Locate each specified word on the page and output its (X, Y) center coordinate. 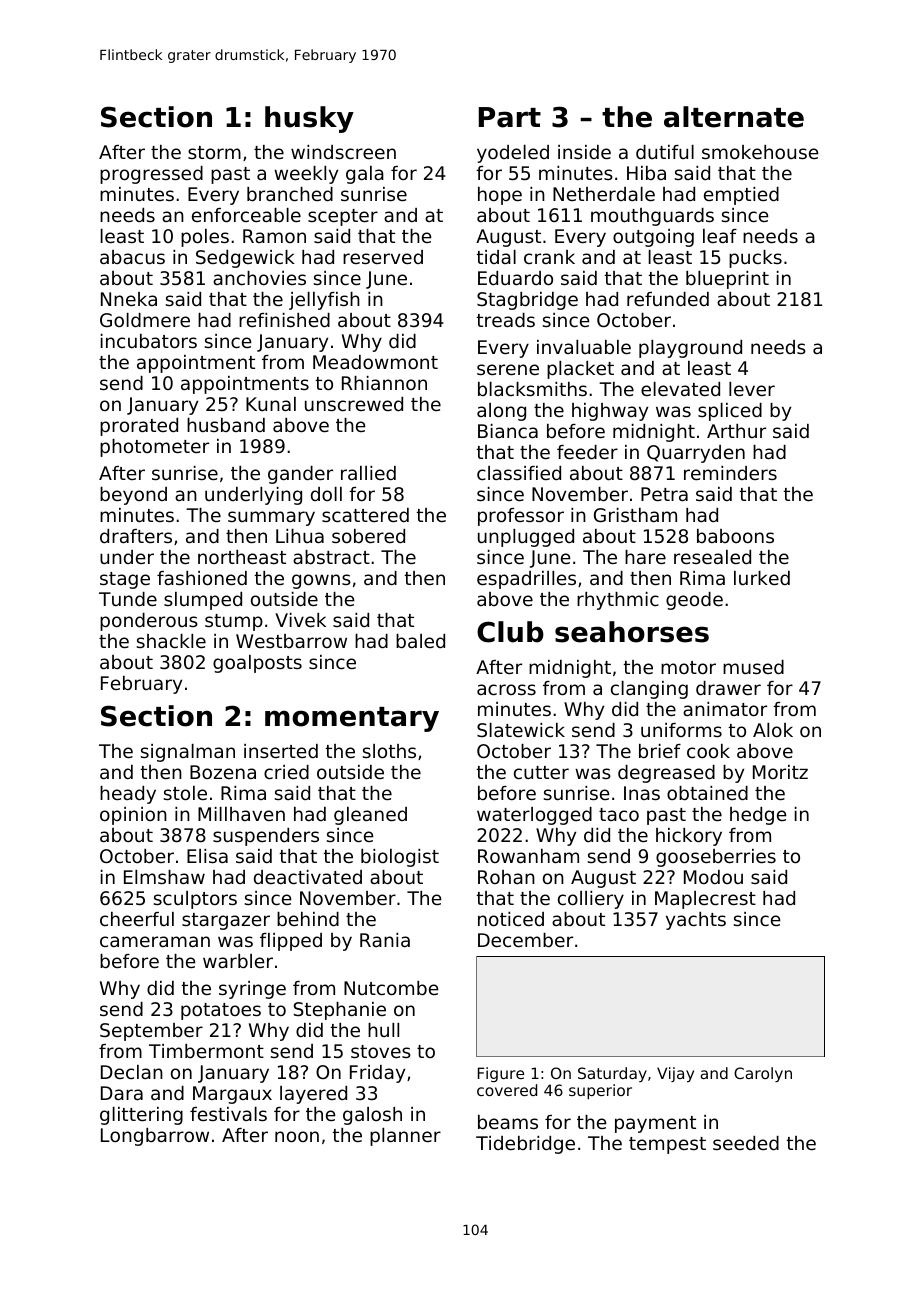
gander (300, 475)
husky (309, 119)
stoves (381, 1051)
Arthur (736, 431)
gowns (321, 581)
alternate (734, 117)
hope (500, 196)
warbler (238, 961)
